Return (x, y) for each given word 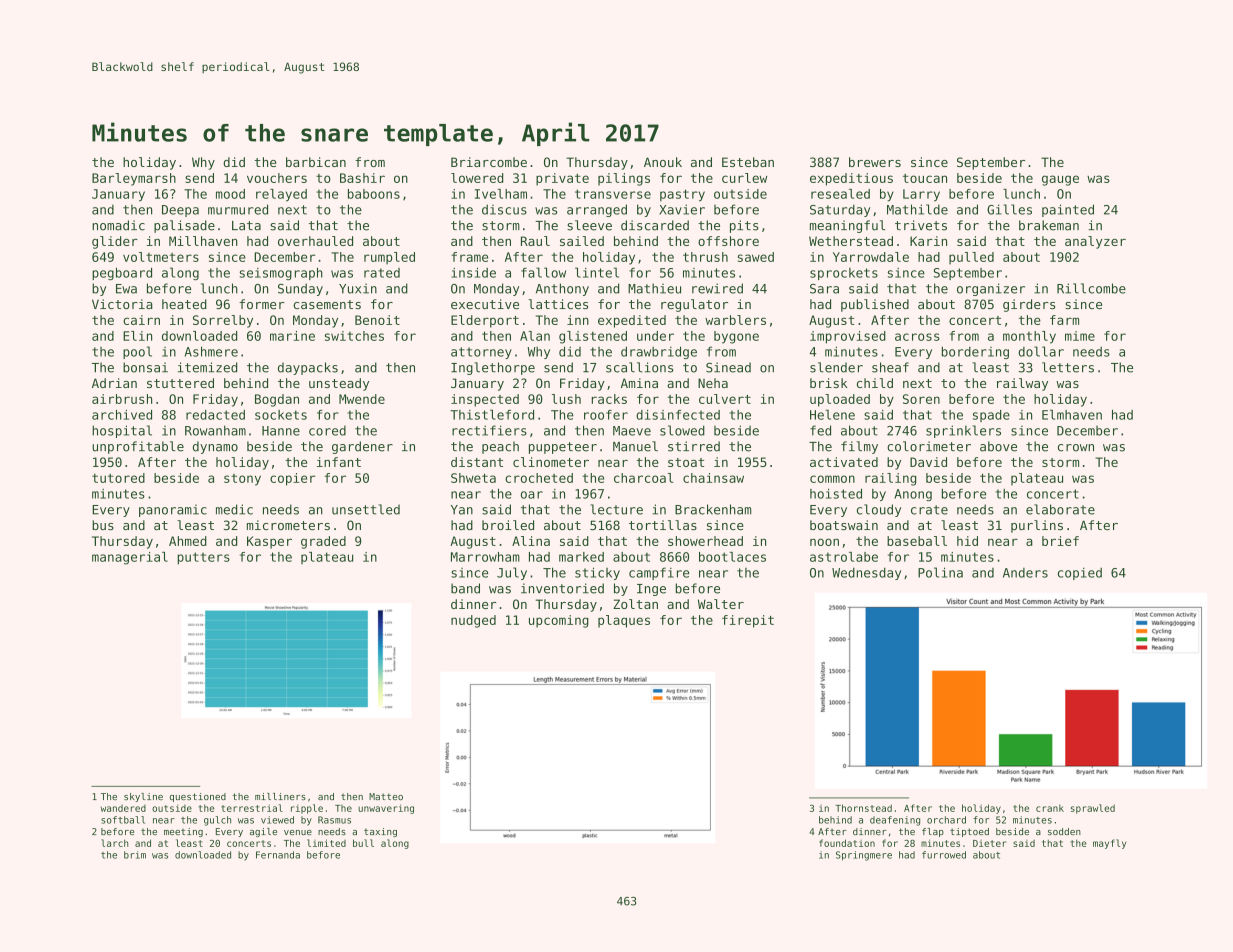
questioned (198, 797)
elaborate (1060, 509)
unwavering (386, 809)
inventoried (562, 588)
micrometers (288, 525)
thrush (705, 257)
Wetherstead (851, 241)
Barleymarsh (134, 179)
